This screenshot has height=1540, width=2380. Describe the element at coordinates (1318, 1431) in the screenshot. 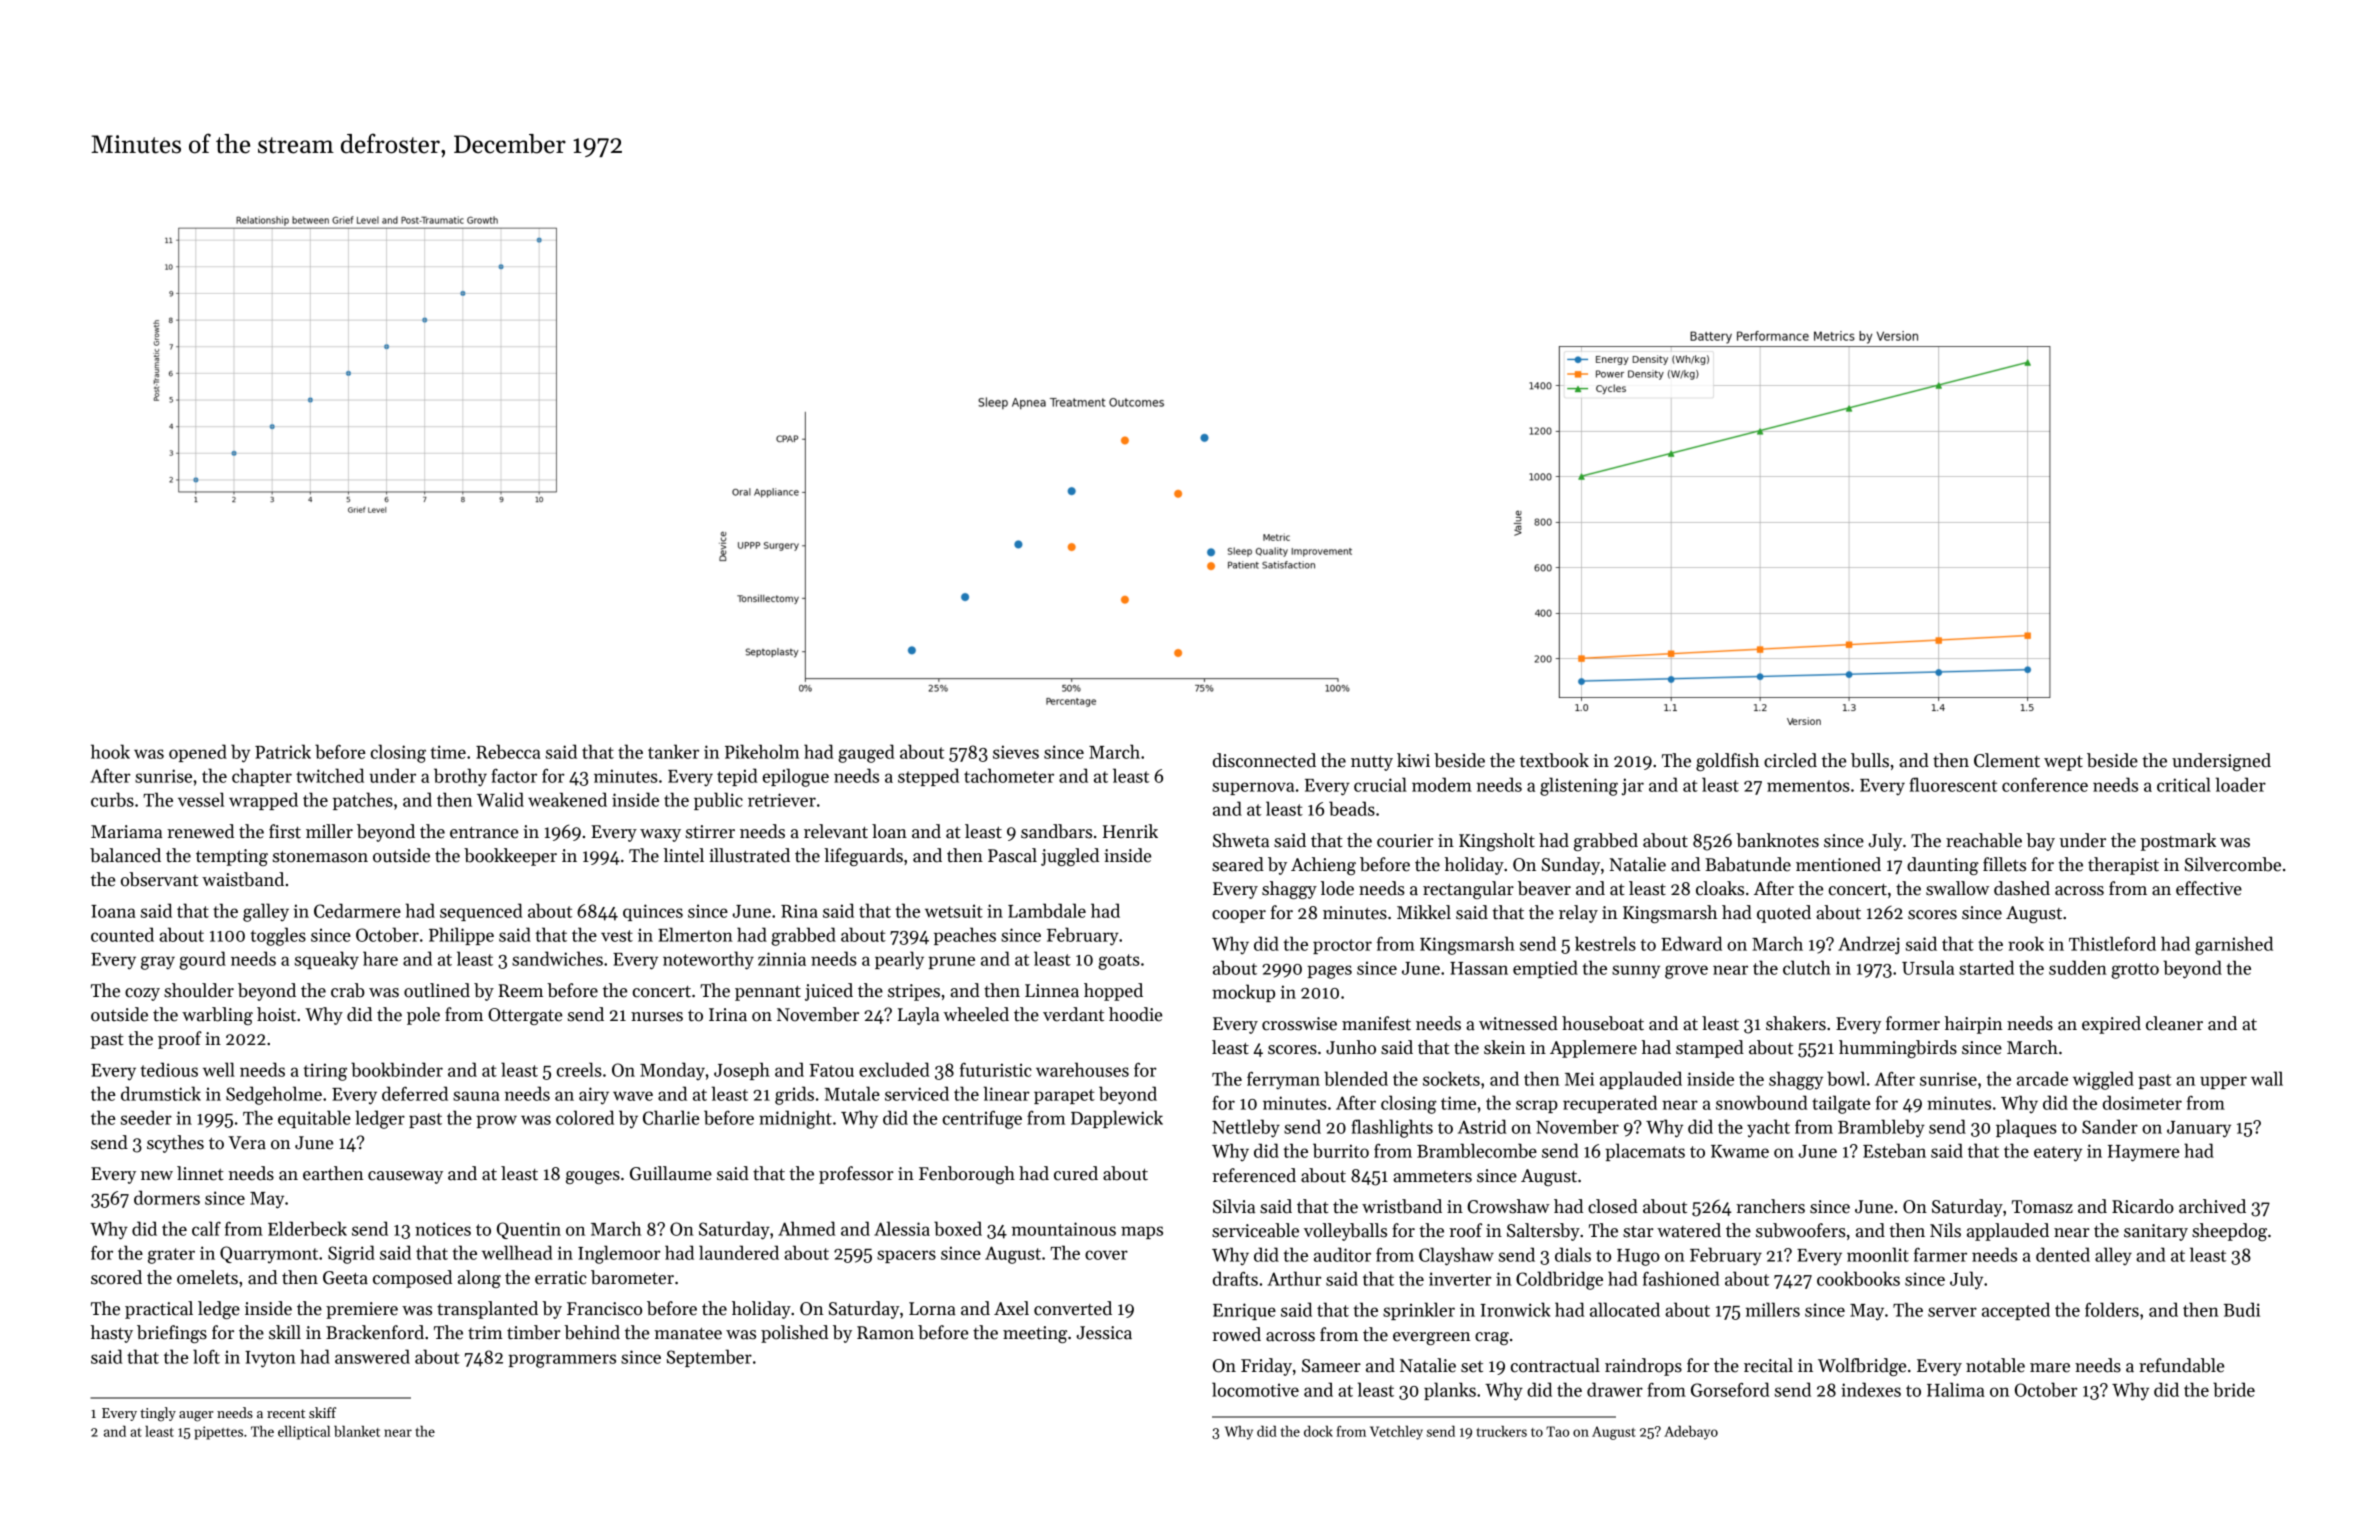

I see `dock` at that location.
